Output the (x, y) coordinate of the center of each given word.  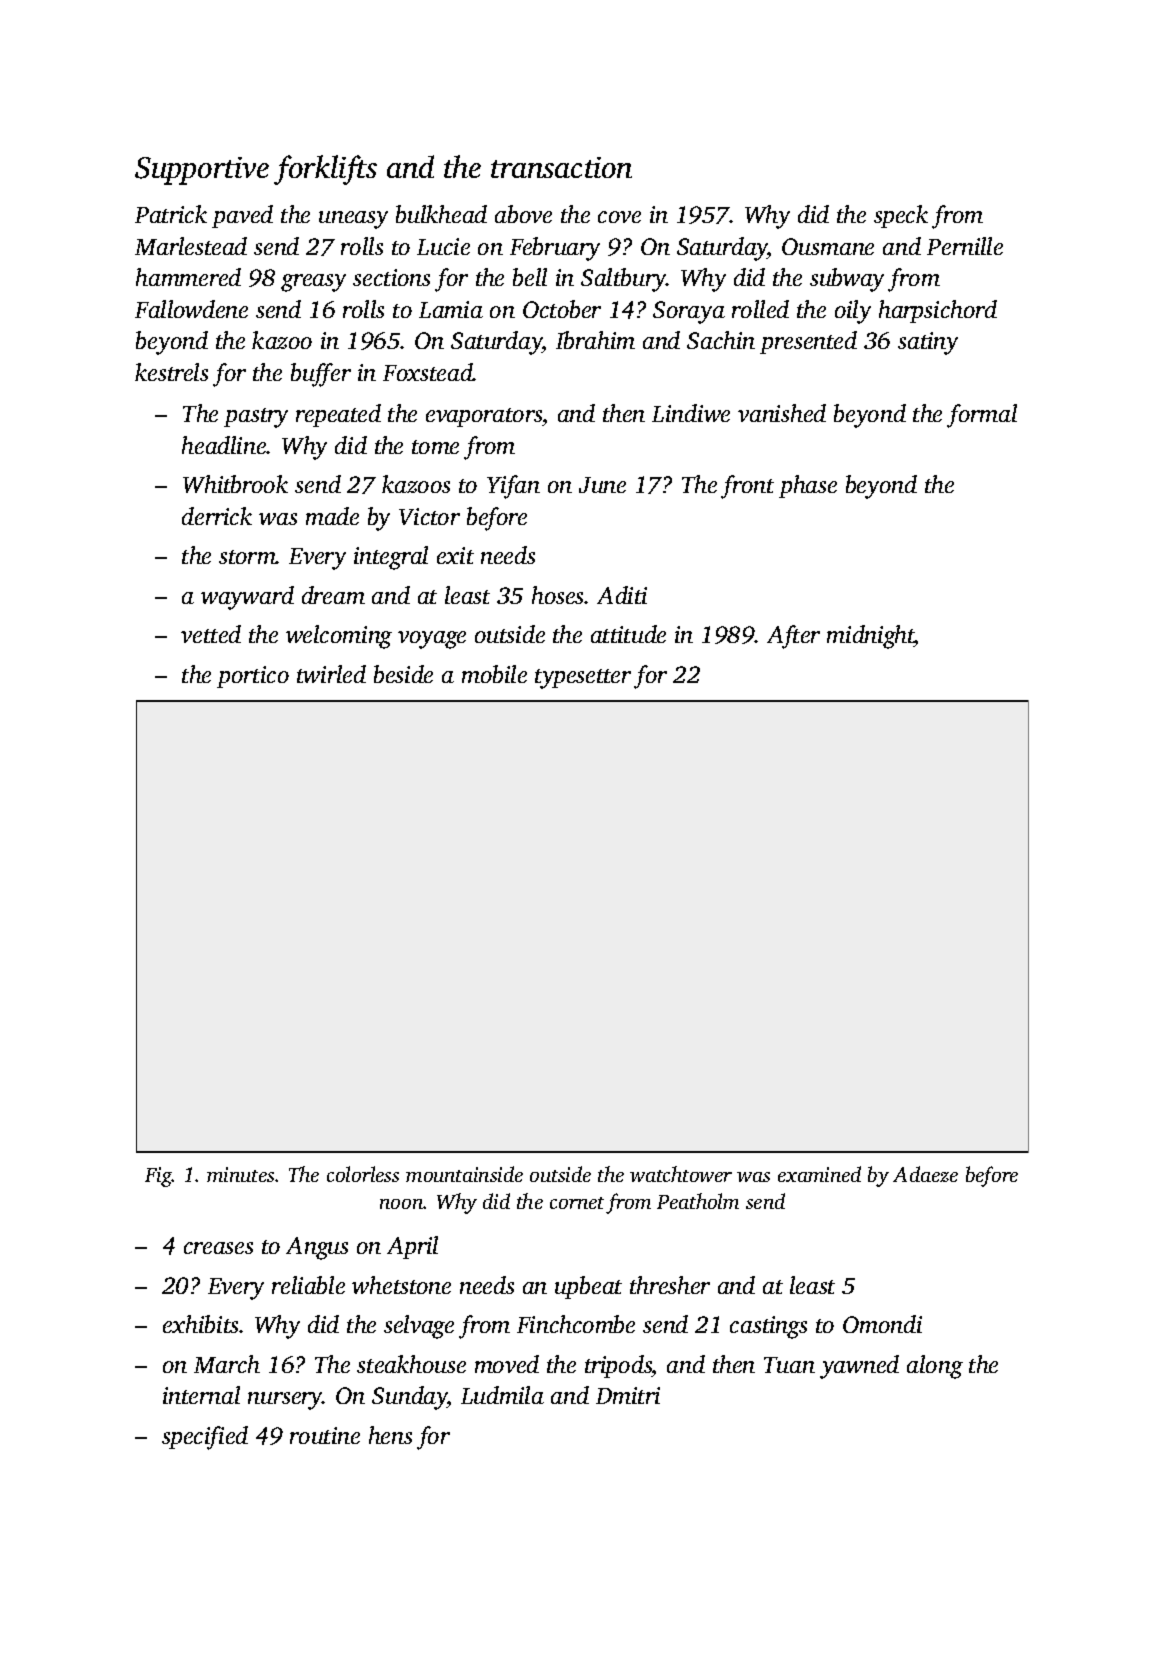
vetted (211, 634)
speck (901, 216)
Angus (317, 1248)
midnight (871, 637)
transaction (561, 167)
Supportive (202, 171)
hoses (558, 595)
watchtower (681, 1174)
